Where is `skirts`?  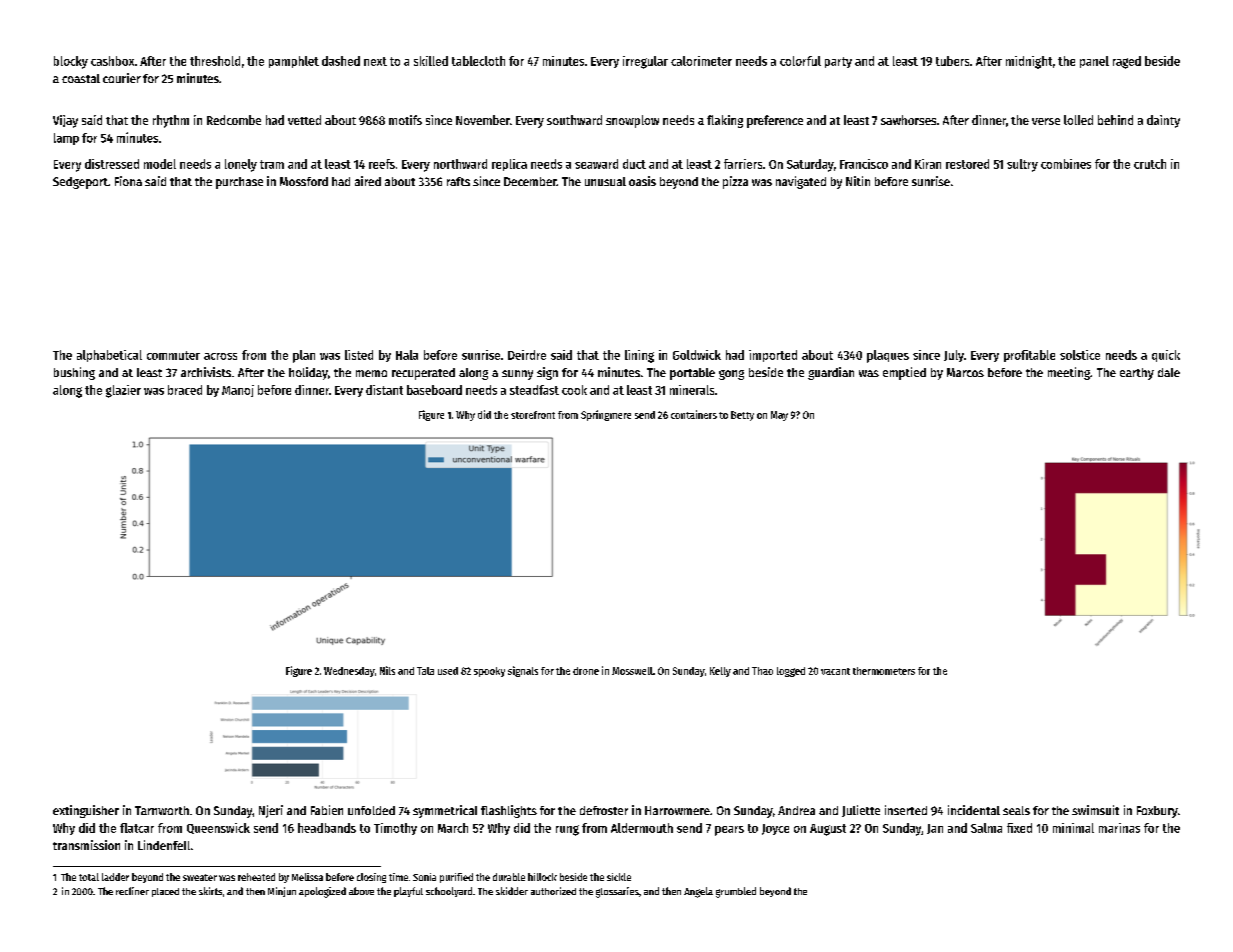 skirts is located at coordinates (210, 891).
